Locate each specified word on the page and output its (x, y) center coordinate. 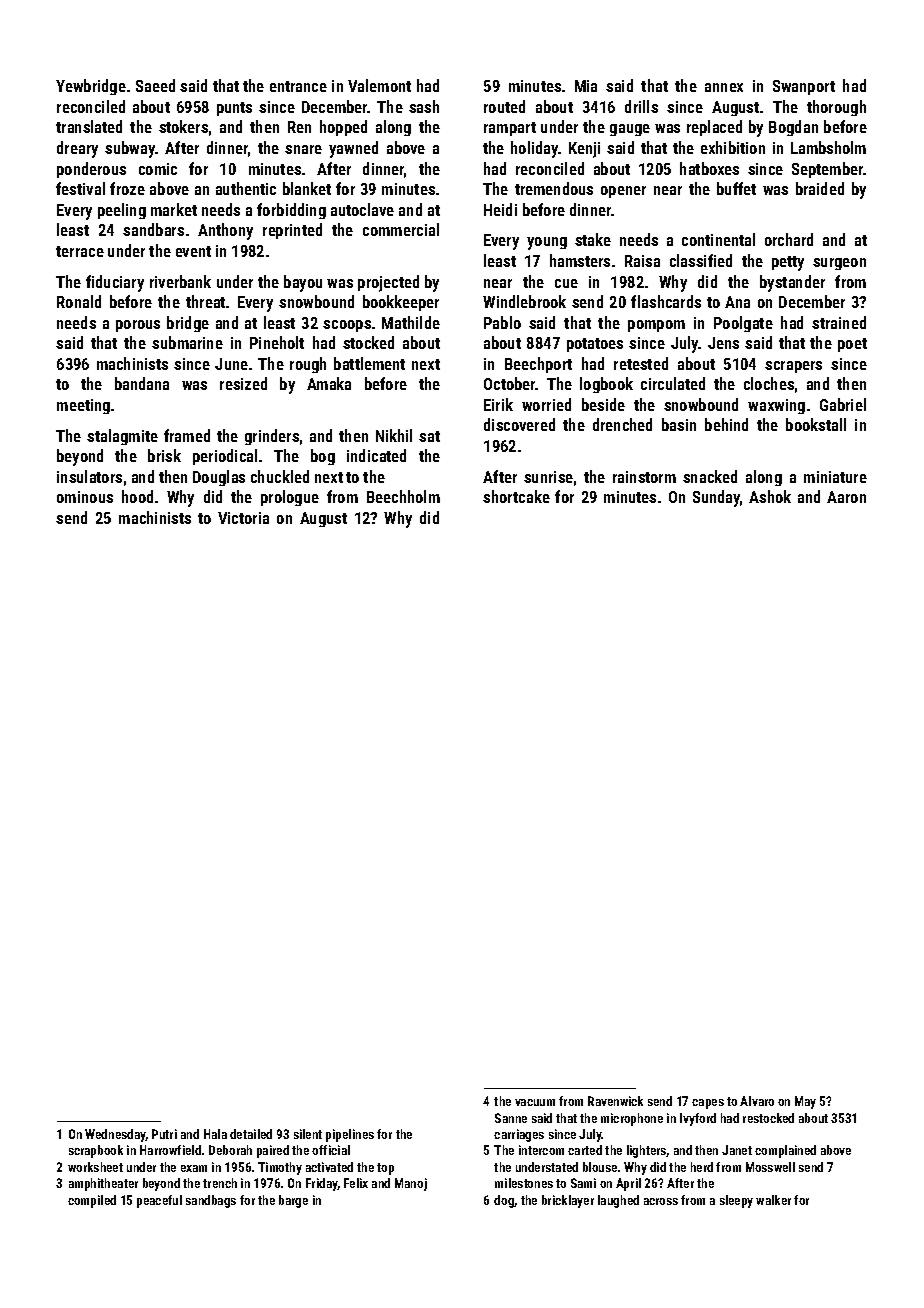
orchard (789, 239)
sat (429, 436)
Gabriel (843, 404)
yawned (353, 149)
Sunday (716, 498)
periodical (225, 457)
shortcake (516, 496)
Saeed (155, 85)
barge (293, 1201)
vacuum (535, 1102)
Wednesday (115, 1135)
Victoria (243, 518)
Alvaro (757, 1101)
